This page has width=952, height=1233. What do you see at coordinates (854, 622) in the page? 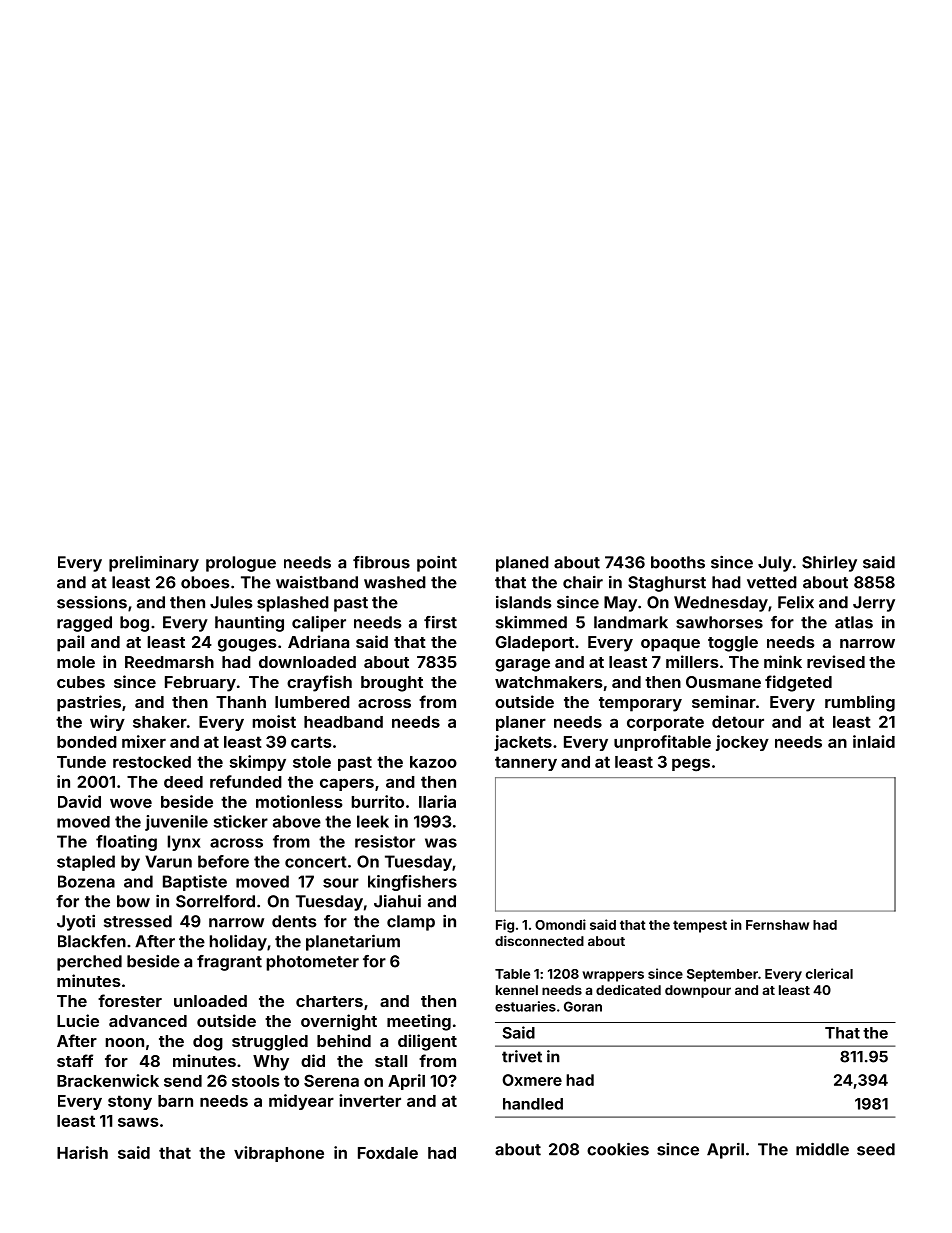
I see `atlas` at bounding box center [854, 622].
